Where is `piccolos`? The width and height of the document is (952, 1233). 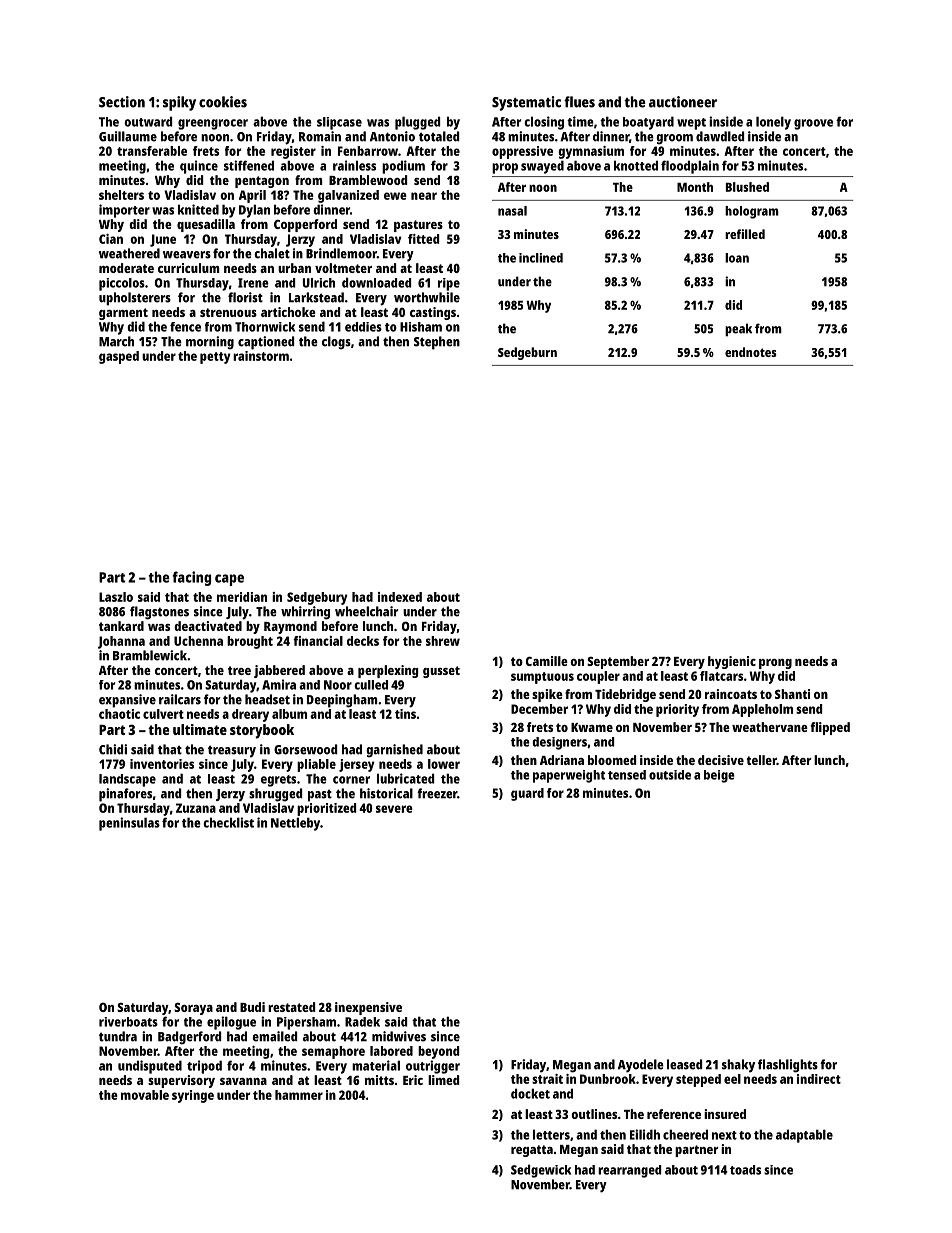
piccolos is located at coordinates (122, 284).
